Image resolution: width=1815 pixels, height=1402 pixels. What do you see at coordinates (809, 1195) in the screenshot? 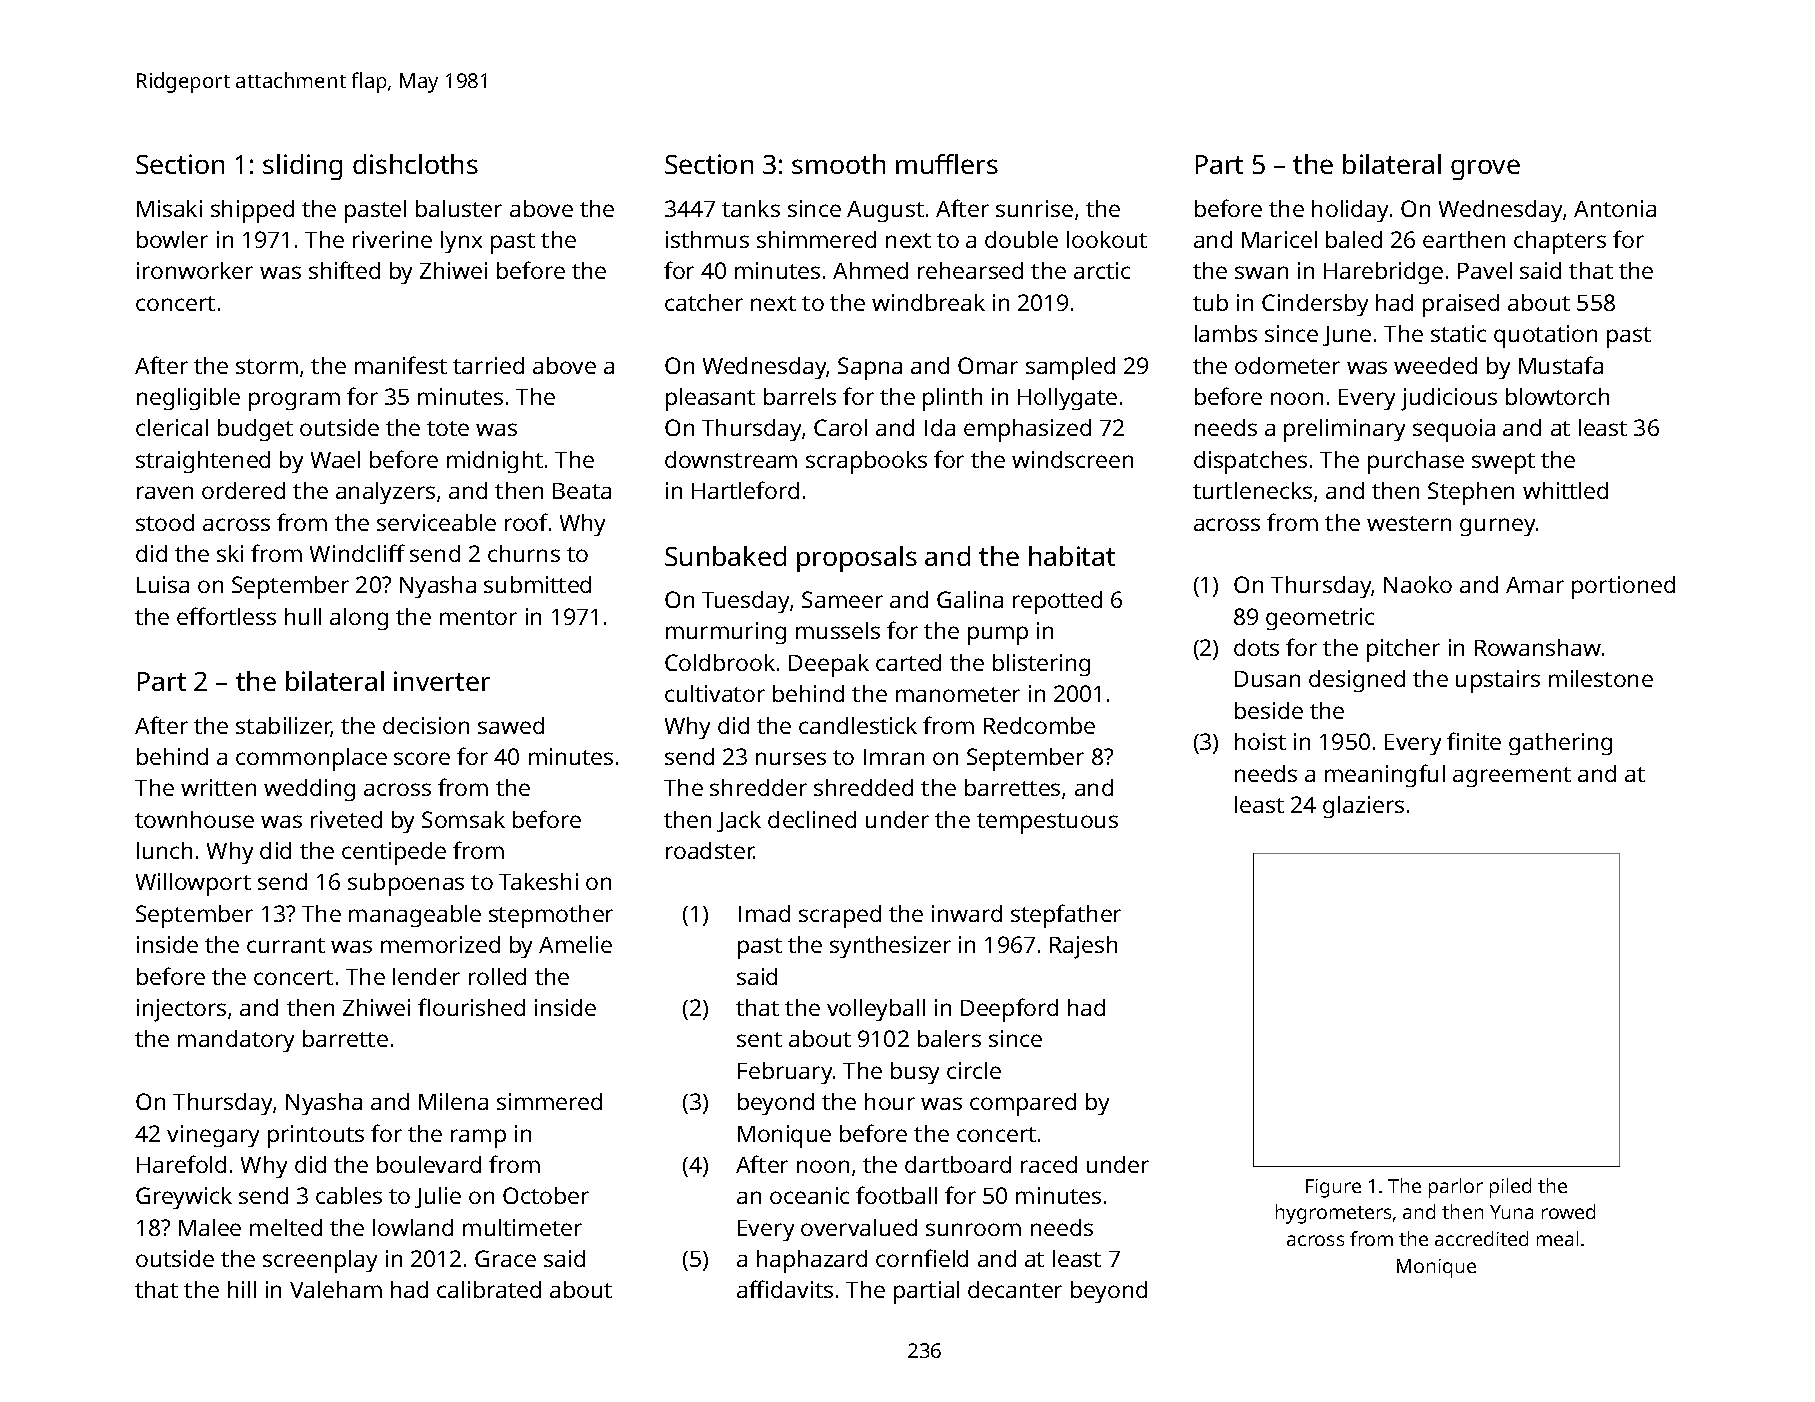
I see `oceanic` at bounding box center [809, 1195].
